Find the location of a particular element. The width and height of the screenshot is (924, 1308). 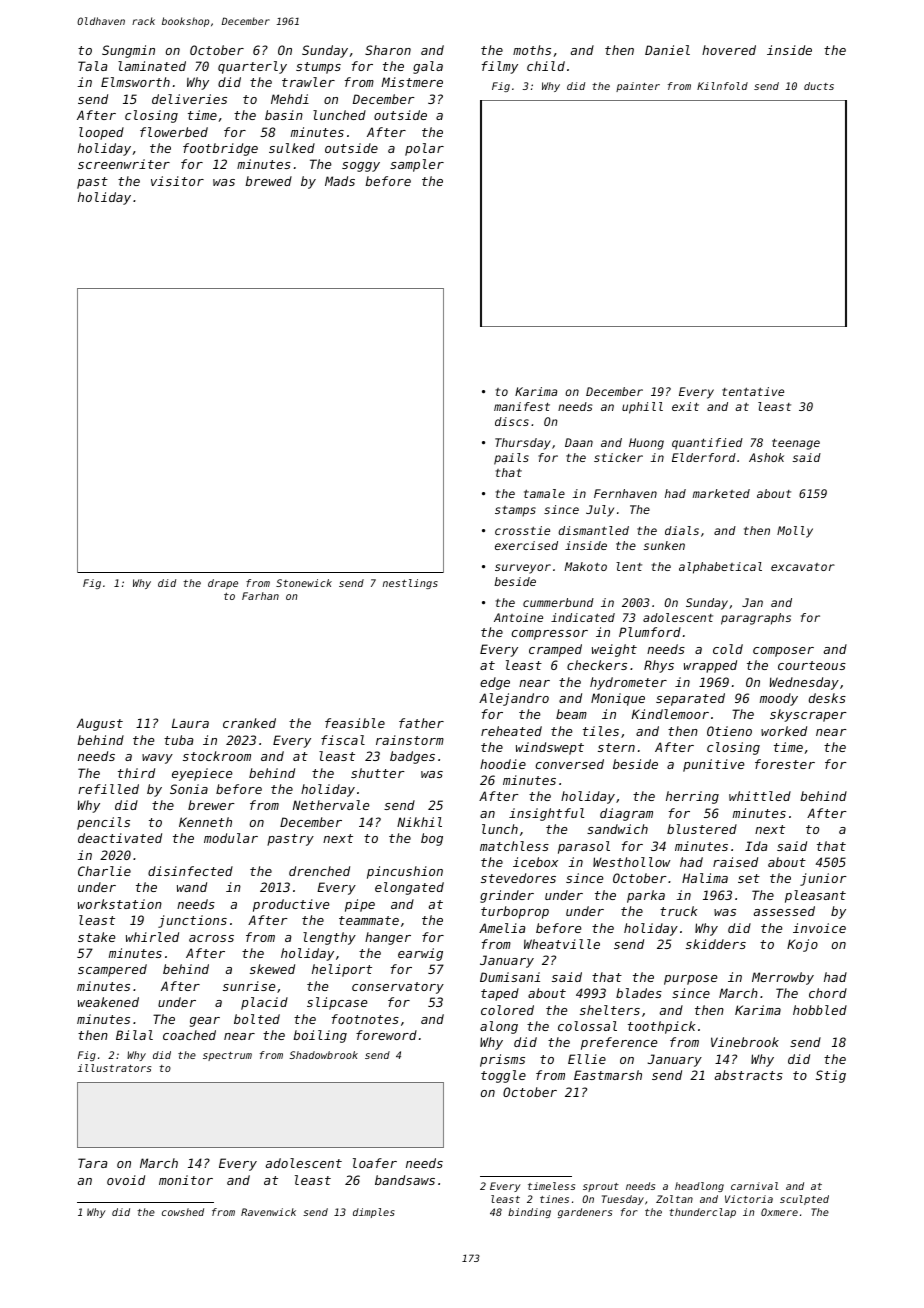

teenage is located at coordinates (796, 444).
